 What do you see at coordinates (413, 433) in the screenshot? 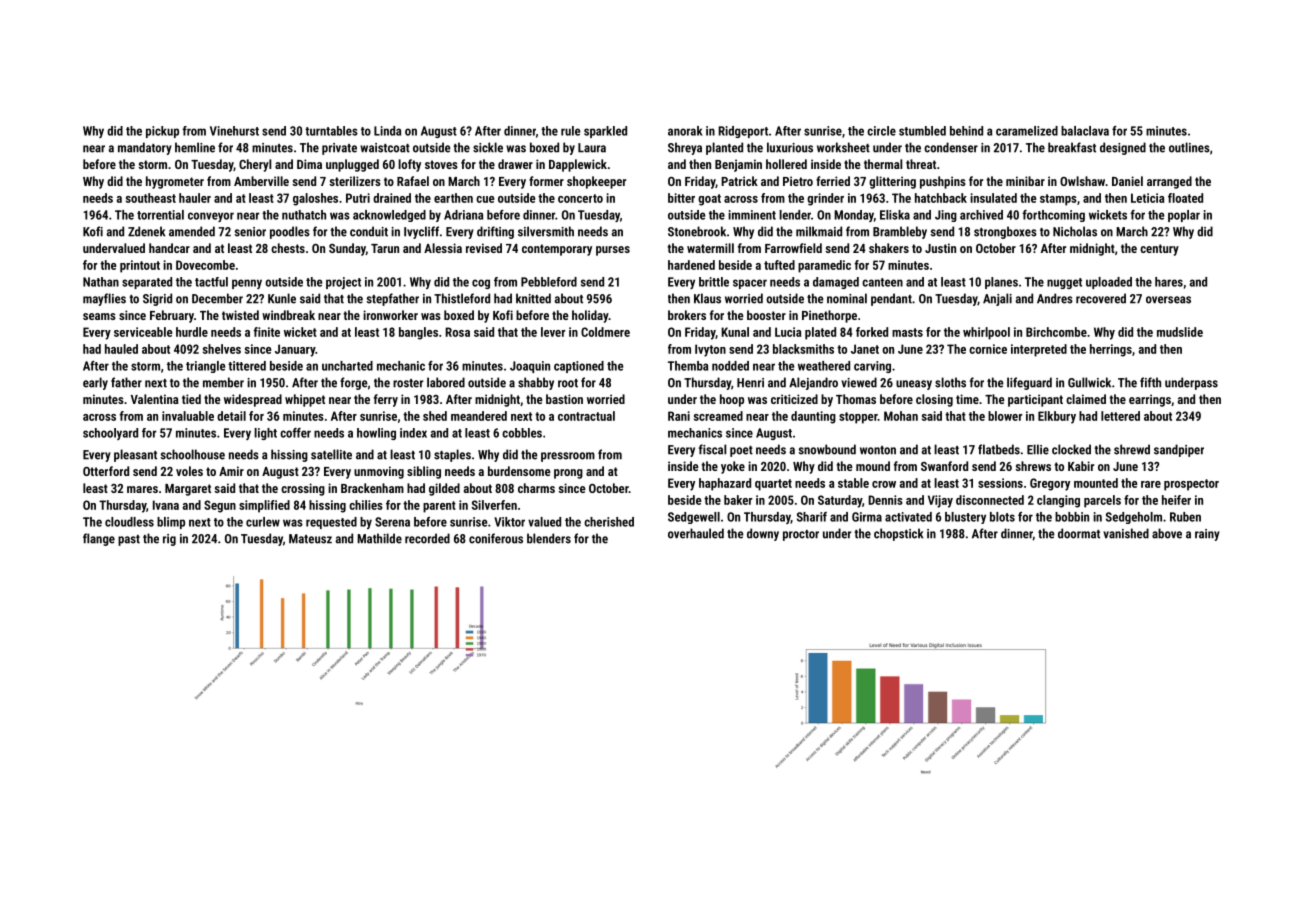
I see `index` at bounding box center [413, 433].
